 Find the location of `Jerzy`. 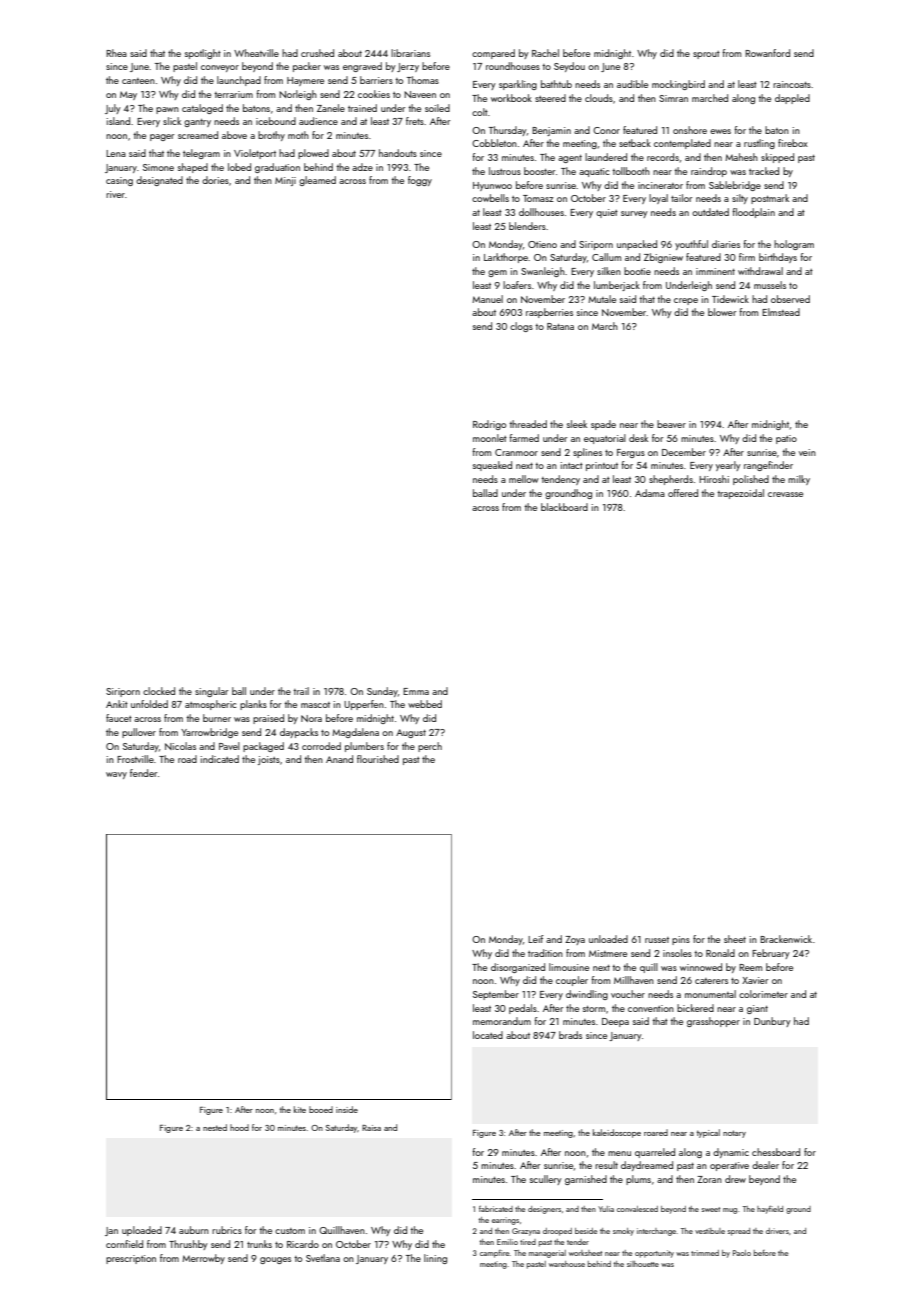

Jerzy is located at coordinates (408, 67).
